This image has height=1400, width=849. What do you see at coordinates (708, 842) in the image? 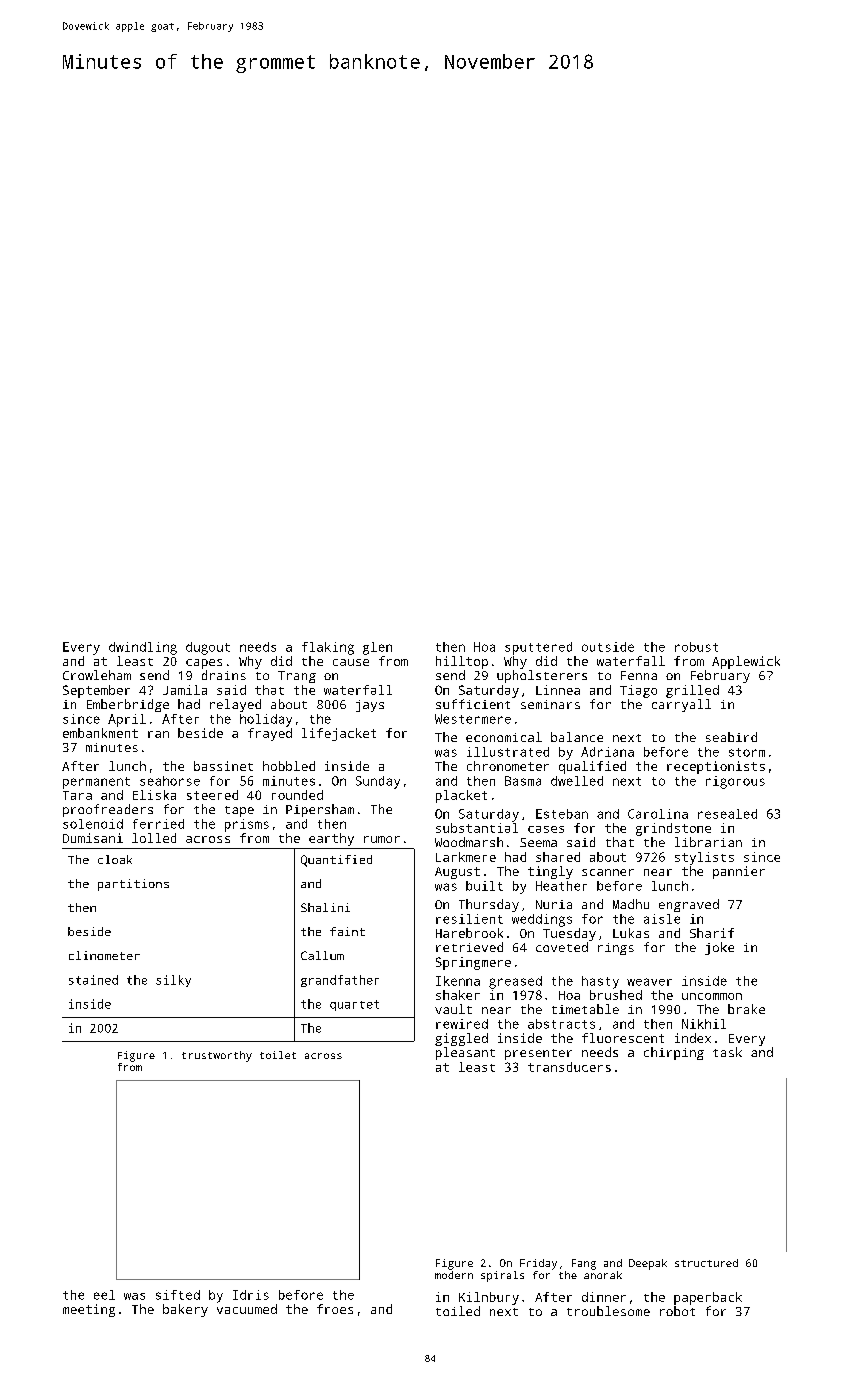
I see `librarian` at bounding box center [708, 842].
